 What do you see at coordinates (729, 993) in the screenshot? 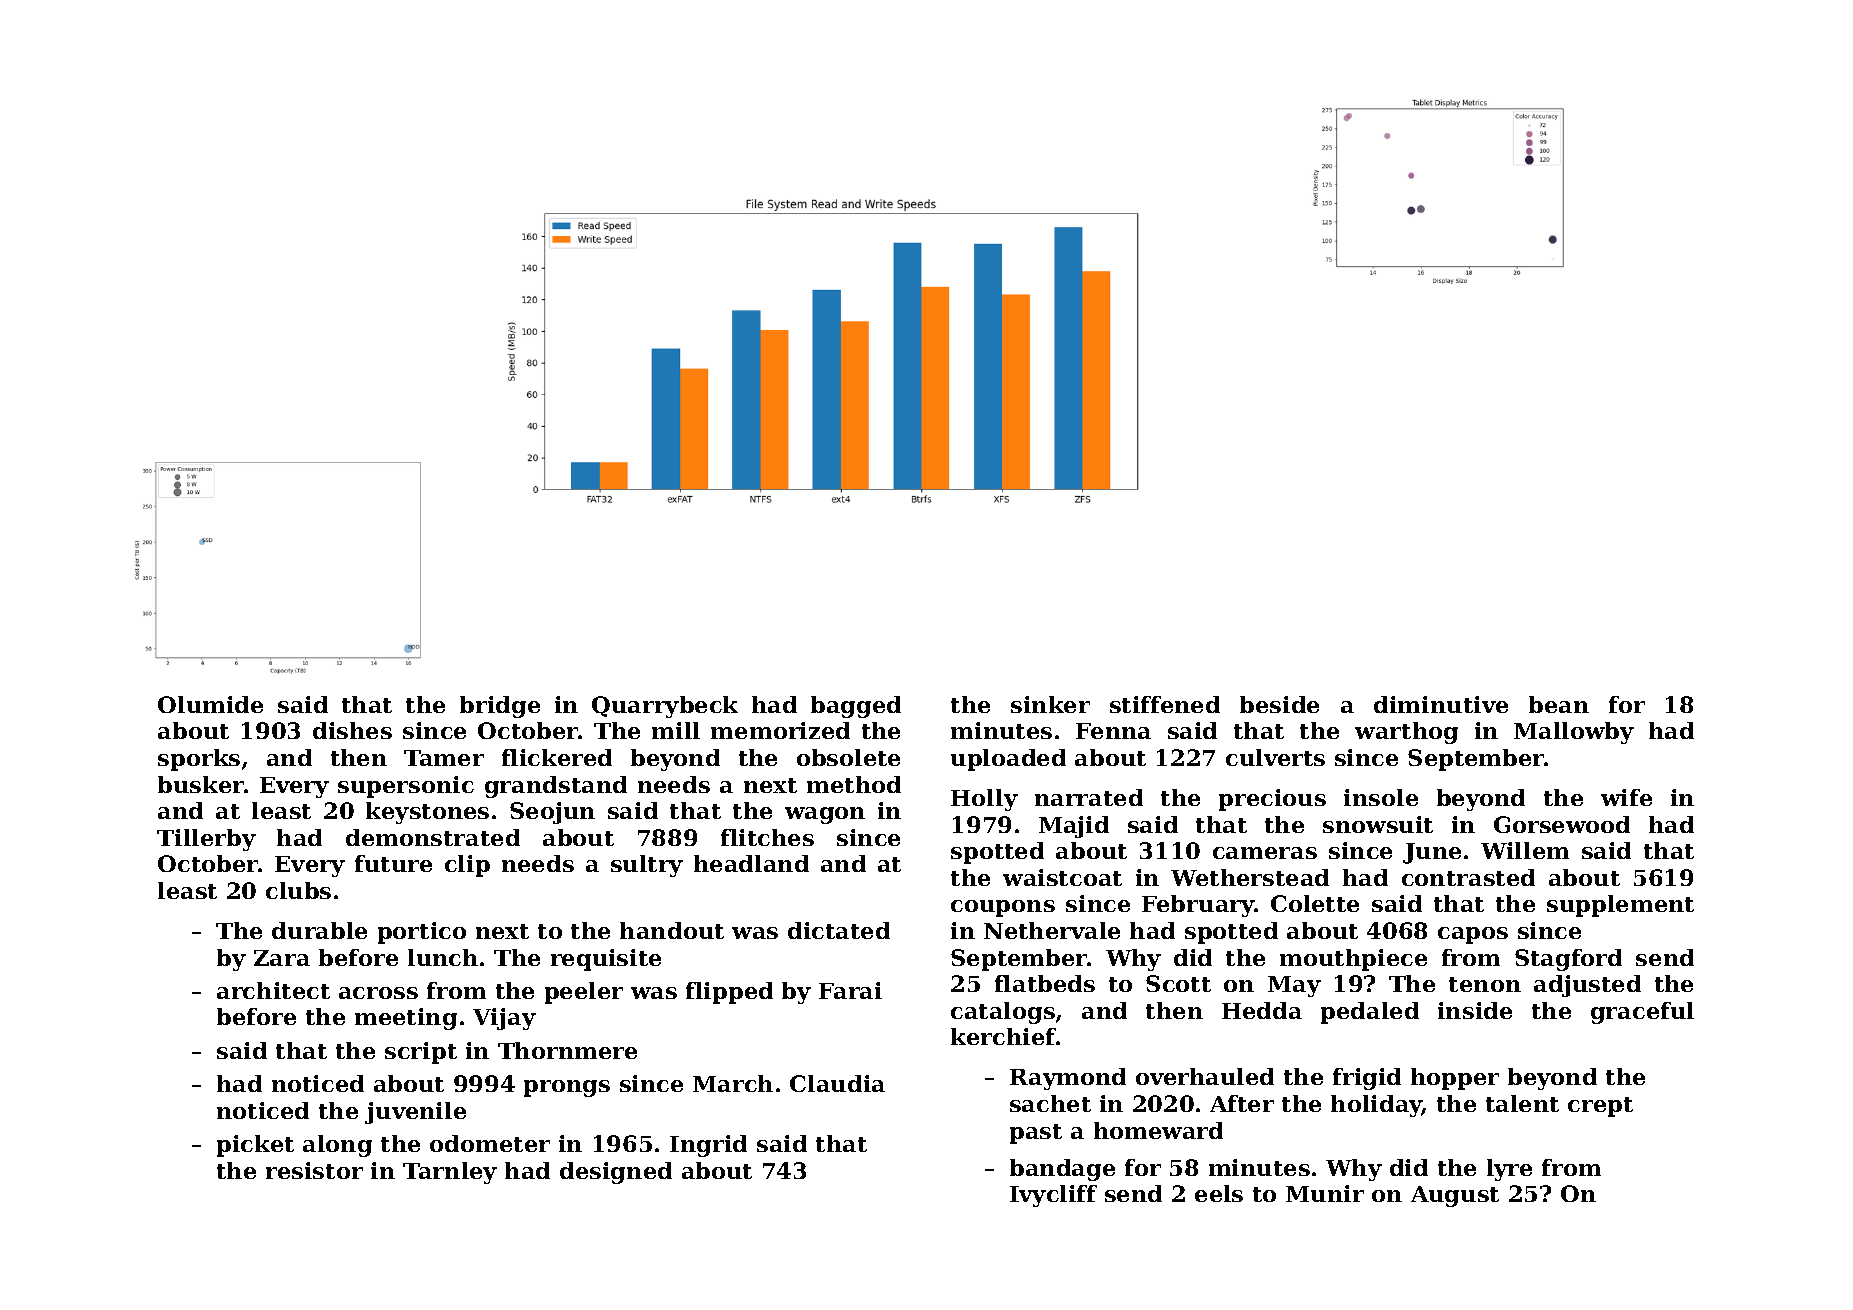
I see `flipped` at bounding box center [729, 993].
